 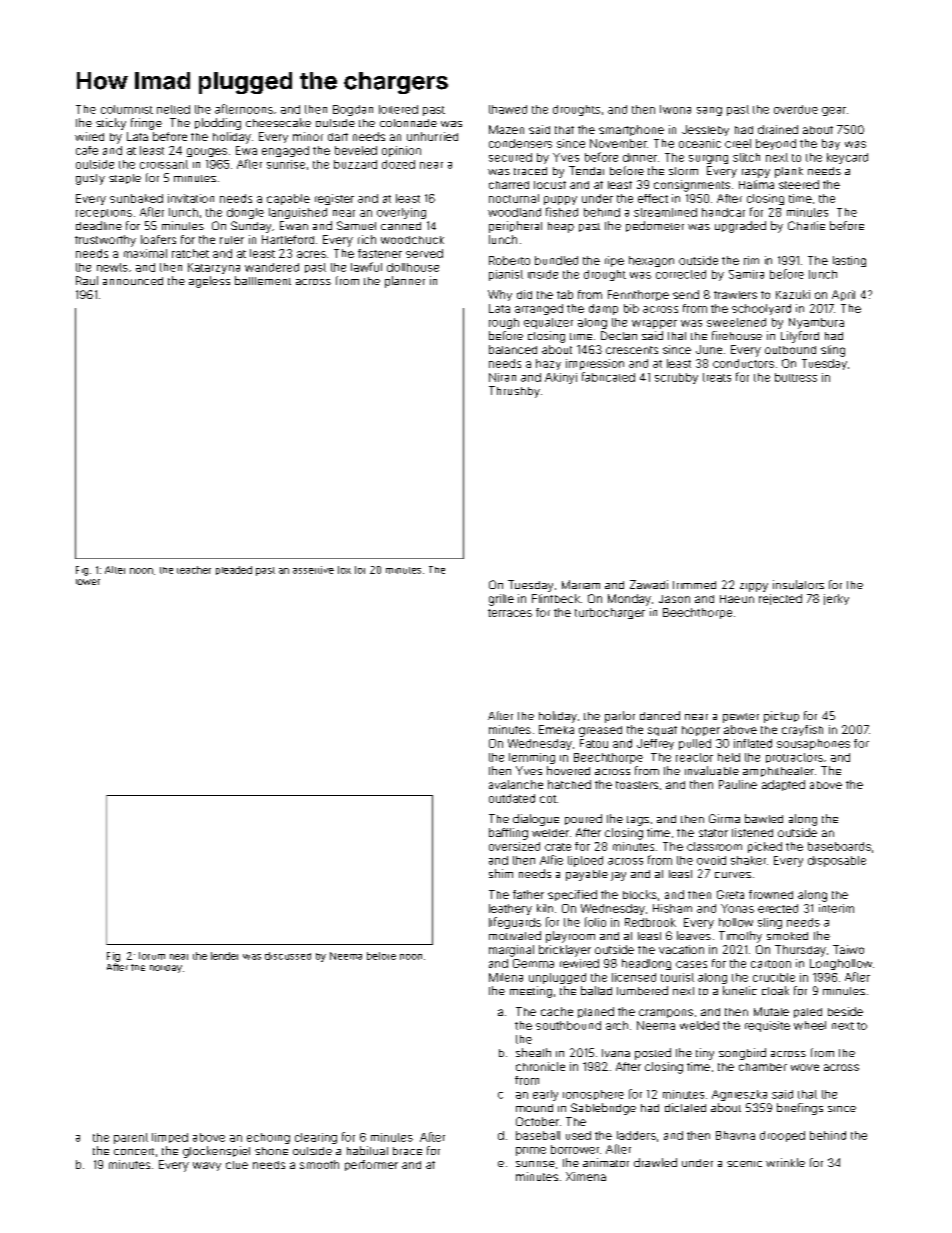 I want to click on plank, so click(x=789, y=172).
